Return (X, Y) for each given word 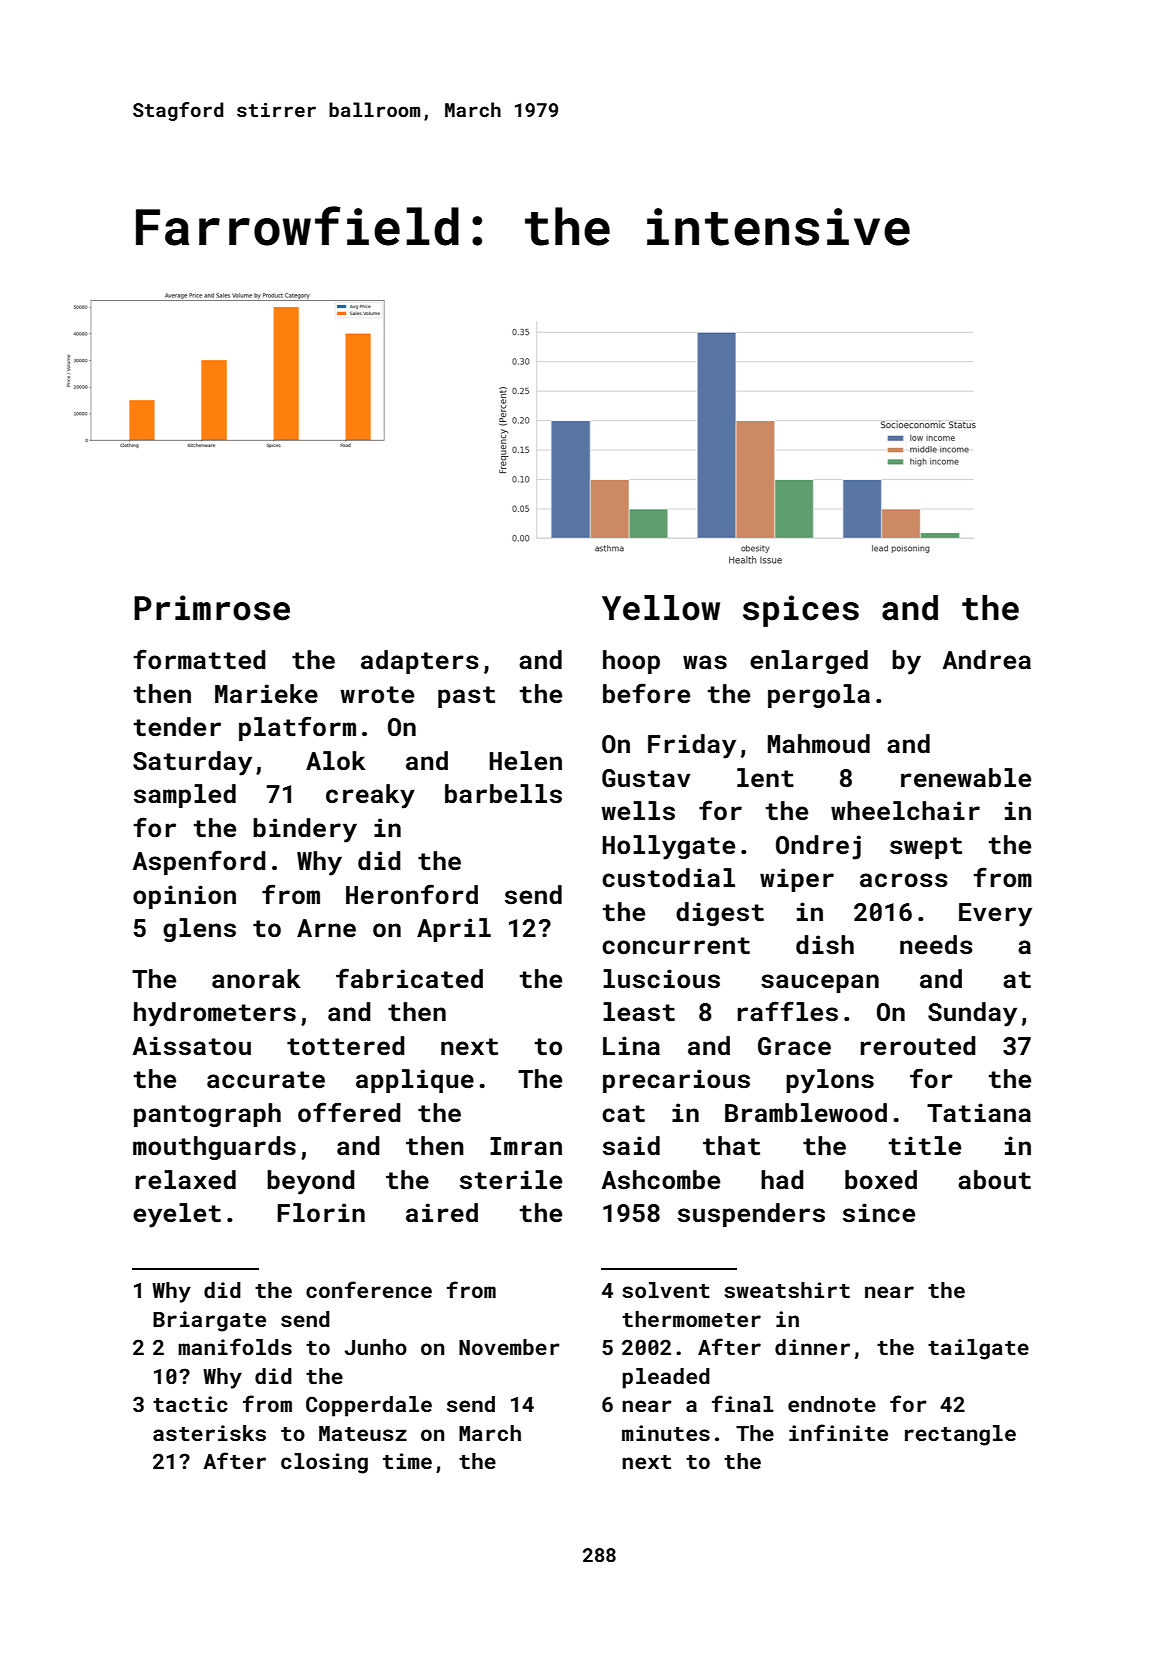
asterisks (209, 1433)
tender (177, 727)
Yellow (661, 608)
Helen (525, 761)
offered (349, 1112)
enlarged (809, 662)
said (631, 1146)
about (994, 1180)
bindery (305, 830)
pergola (819, 696)
